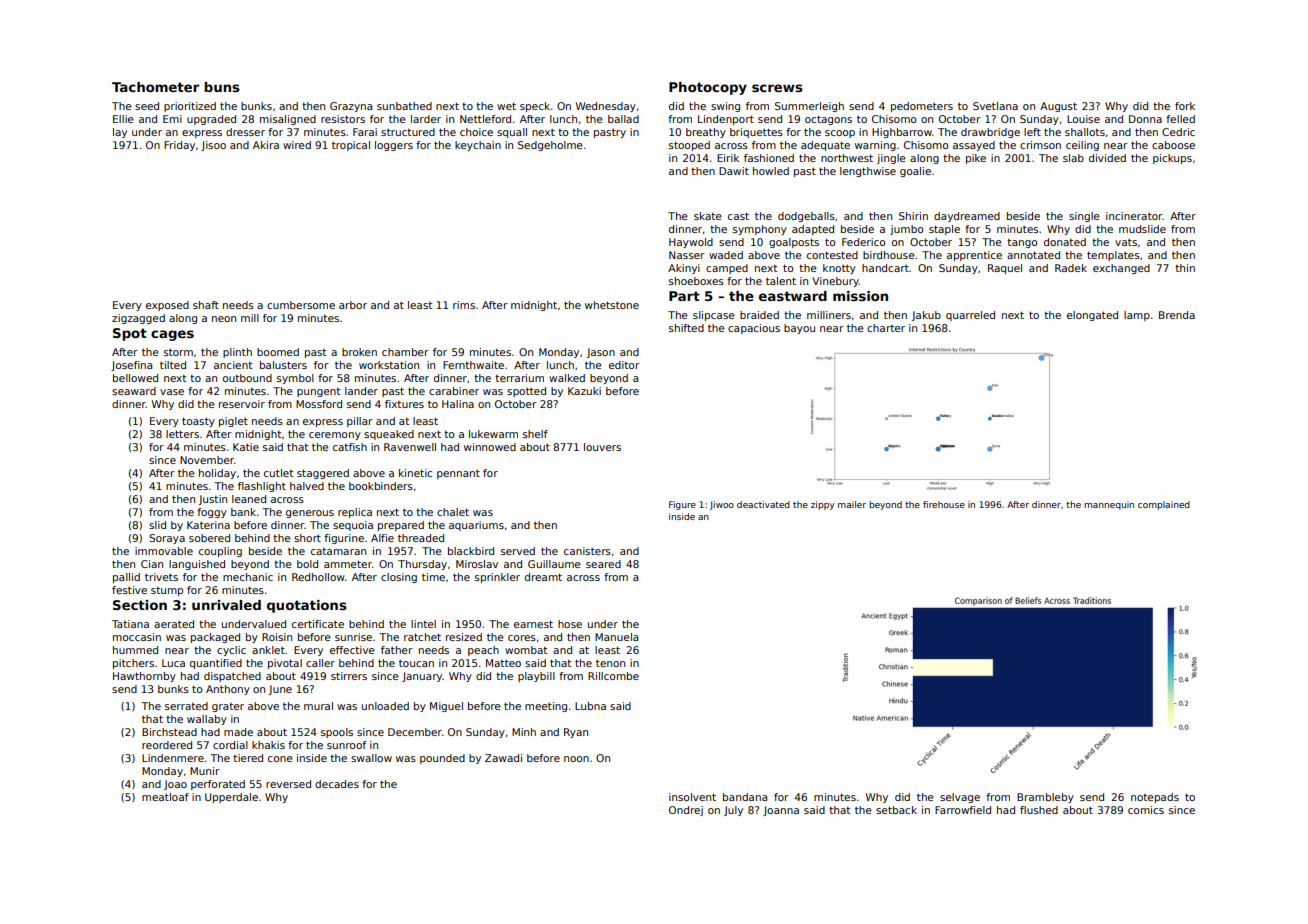  What do you see at coordinates (307, 606) in the document?
I see `quotations` at bounding box center [307, 606].
